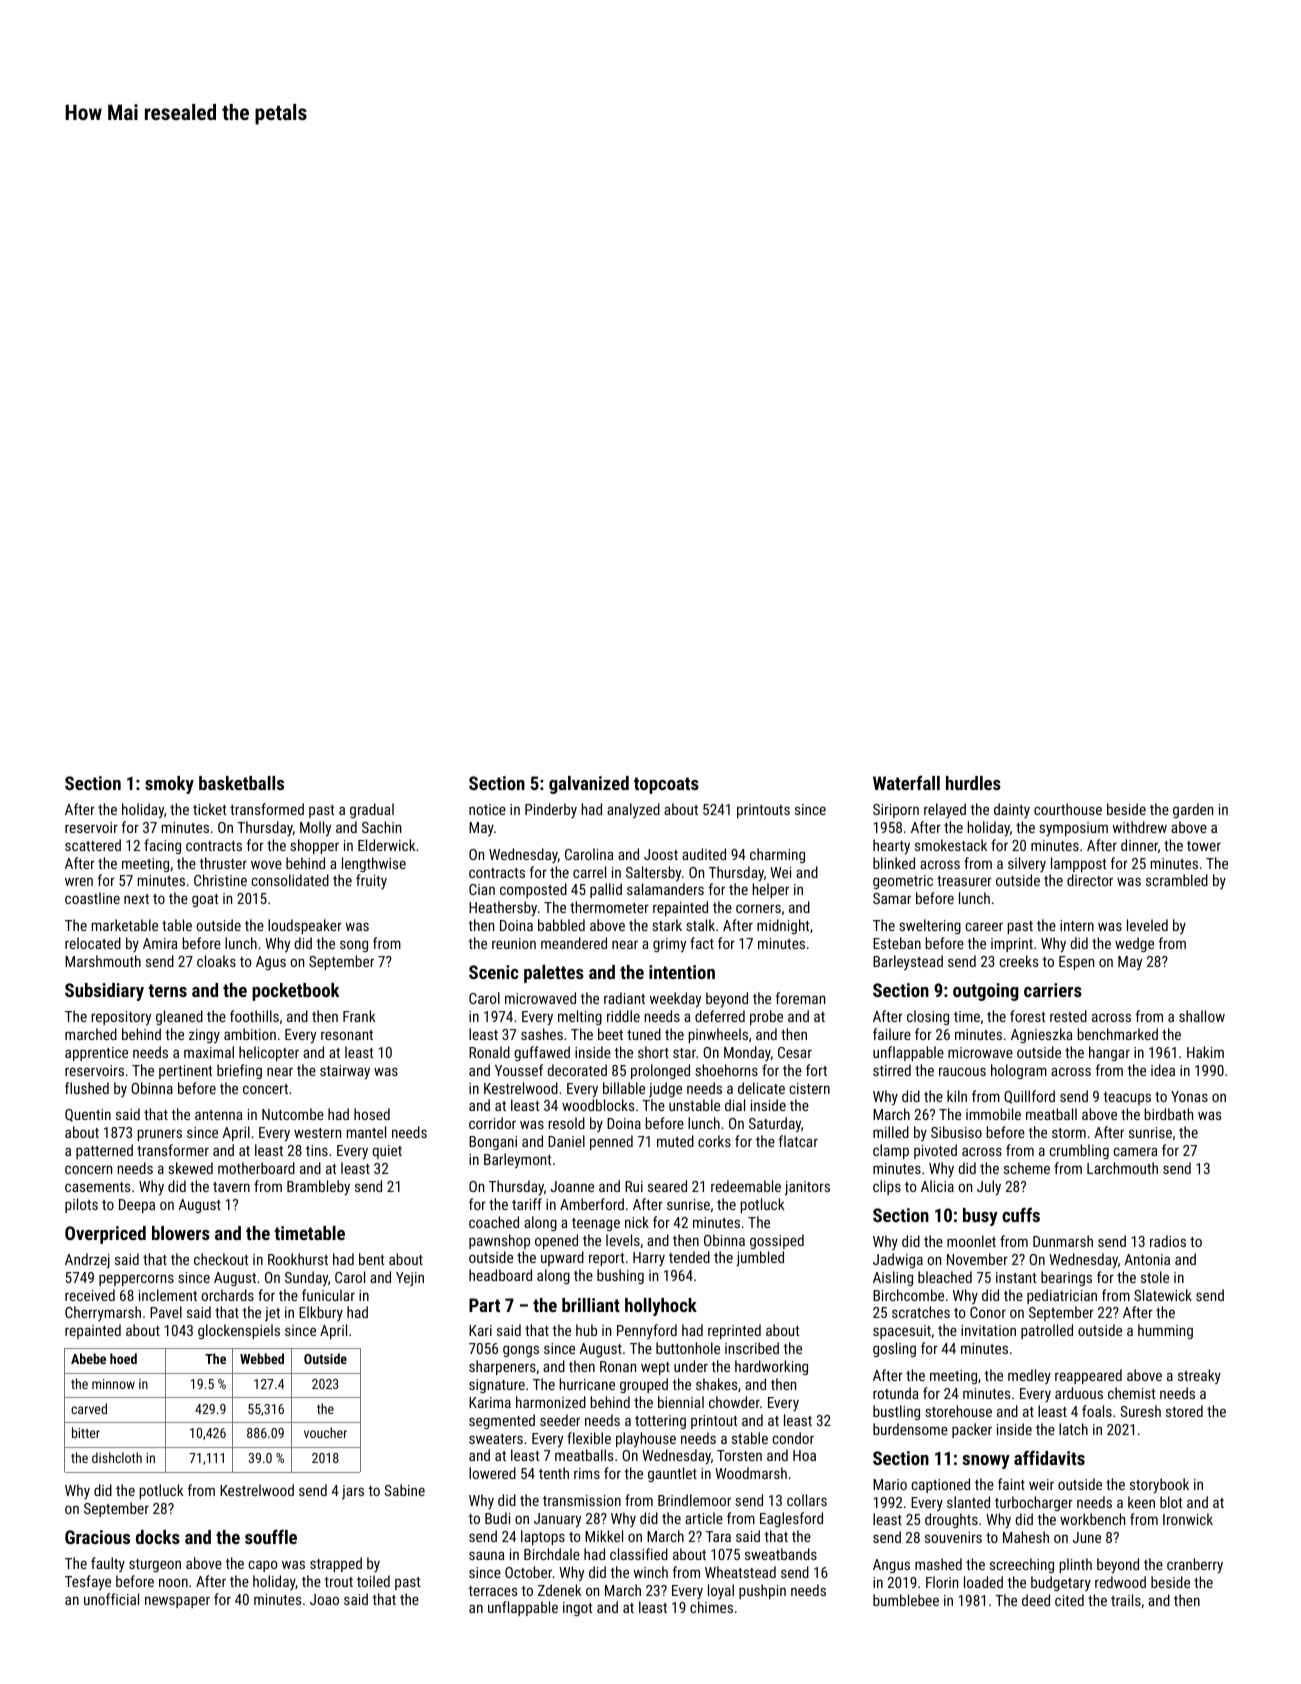 The image size is (1301, 1684). What do you see at coordinates (1193, 810) in the screenshot?
I see `garden` at bounding box center [1193, 810].
